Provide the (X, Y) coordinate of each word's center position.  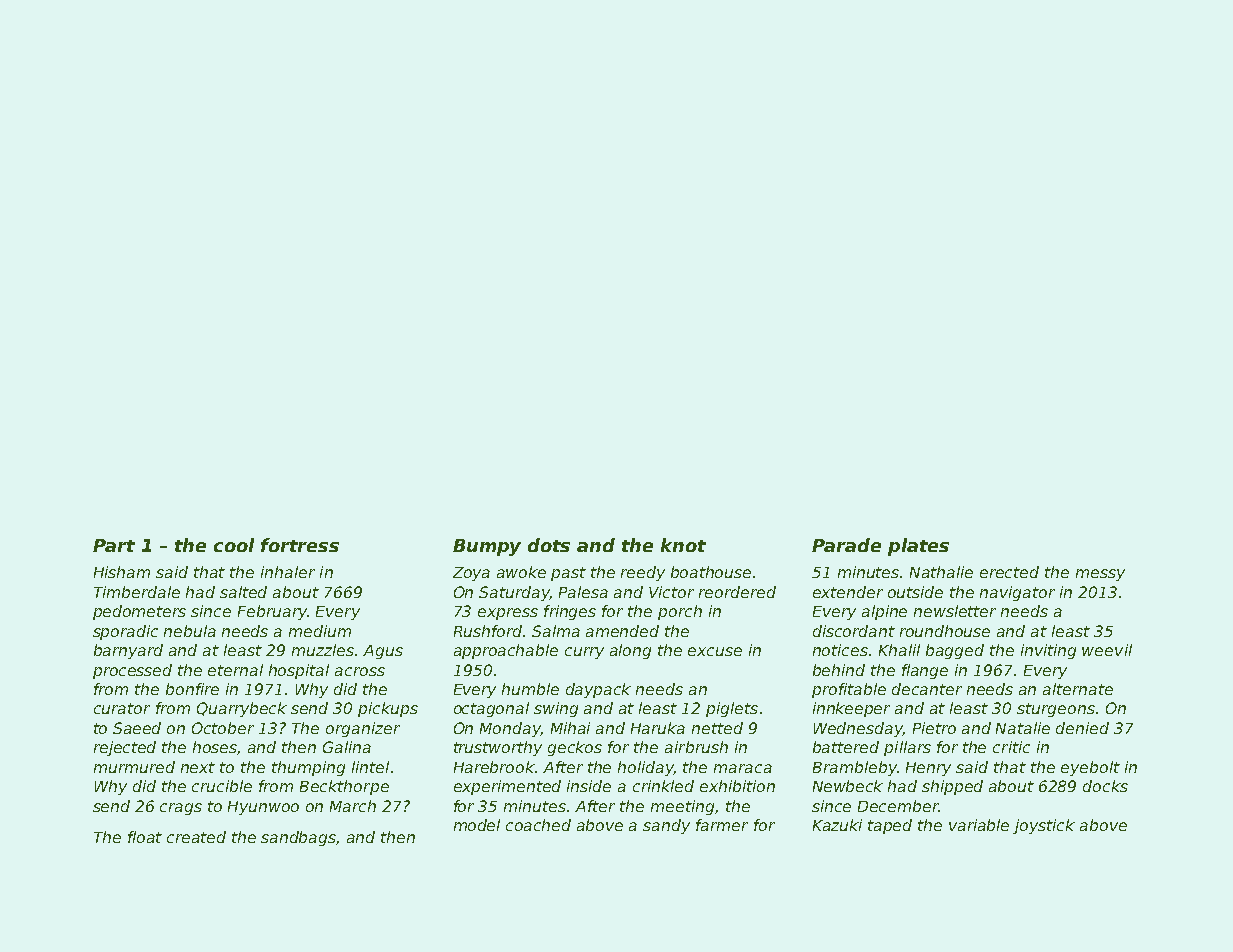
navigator (1017, 593)
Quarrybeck (242, 709)
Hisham (122, 572)
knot (683, 545)
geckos (575, 748)
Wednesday (858, 729)
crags (181, 809)
